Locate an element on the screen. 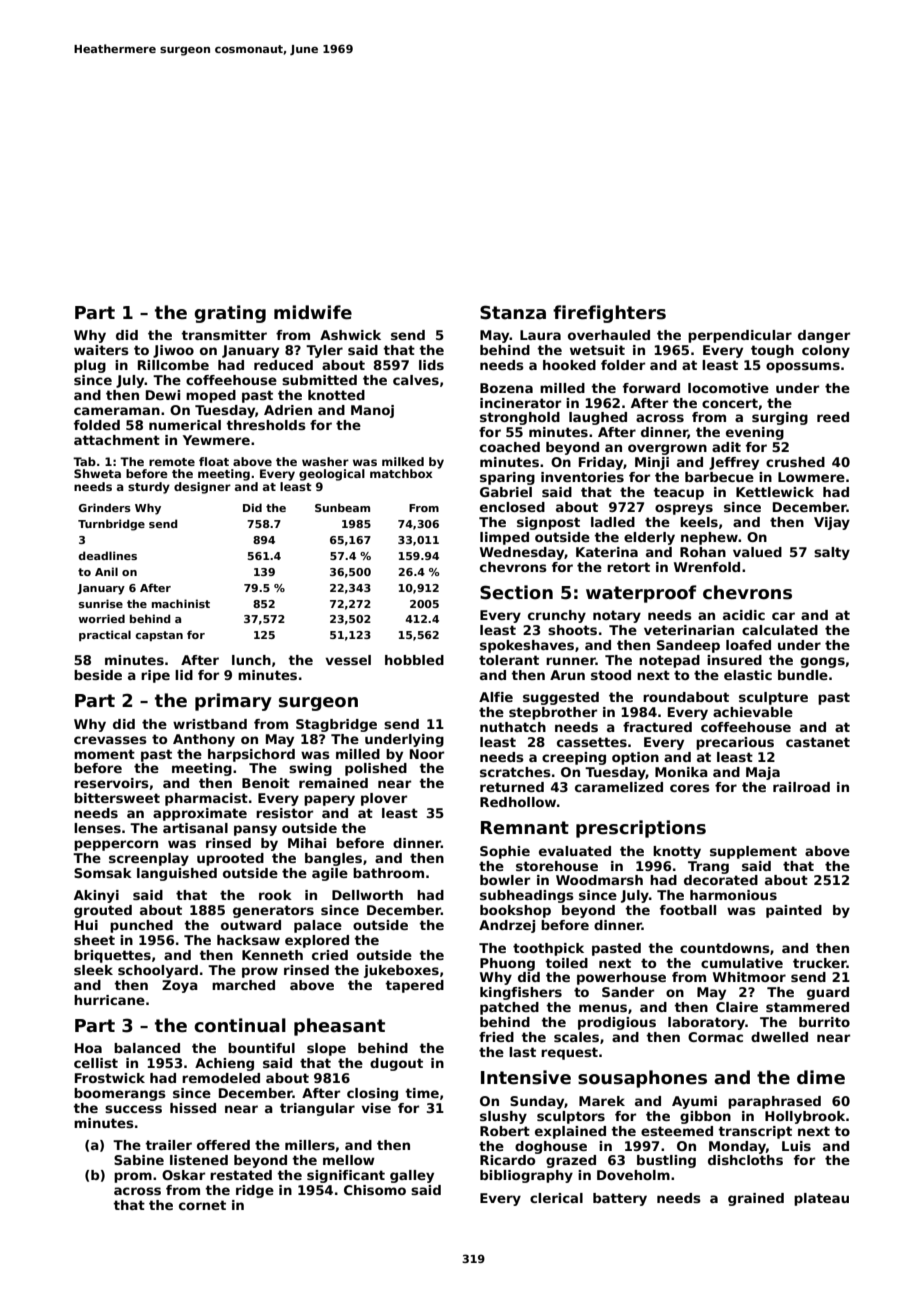 This screenshot has width=924, height=1308. colony is located at coordinates (826, 351).
